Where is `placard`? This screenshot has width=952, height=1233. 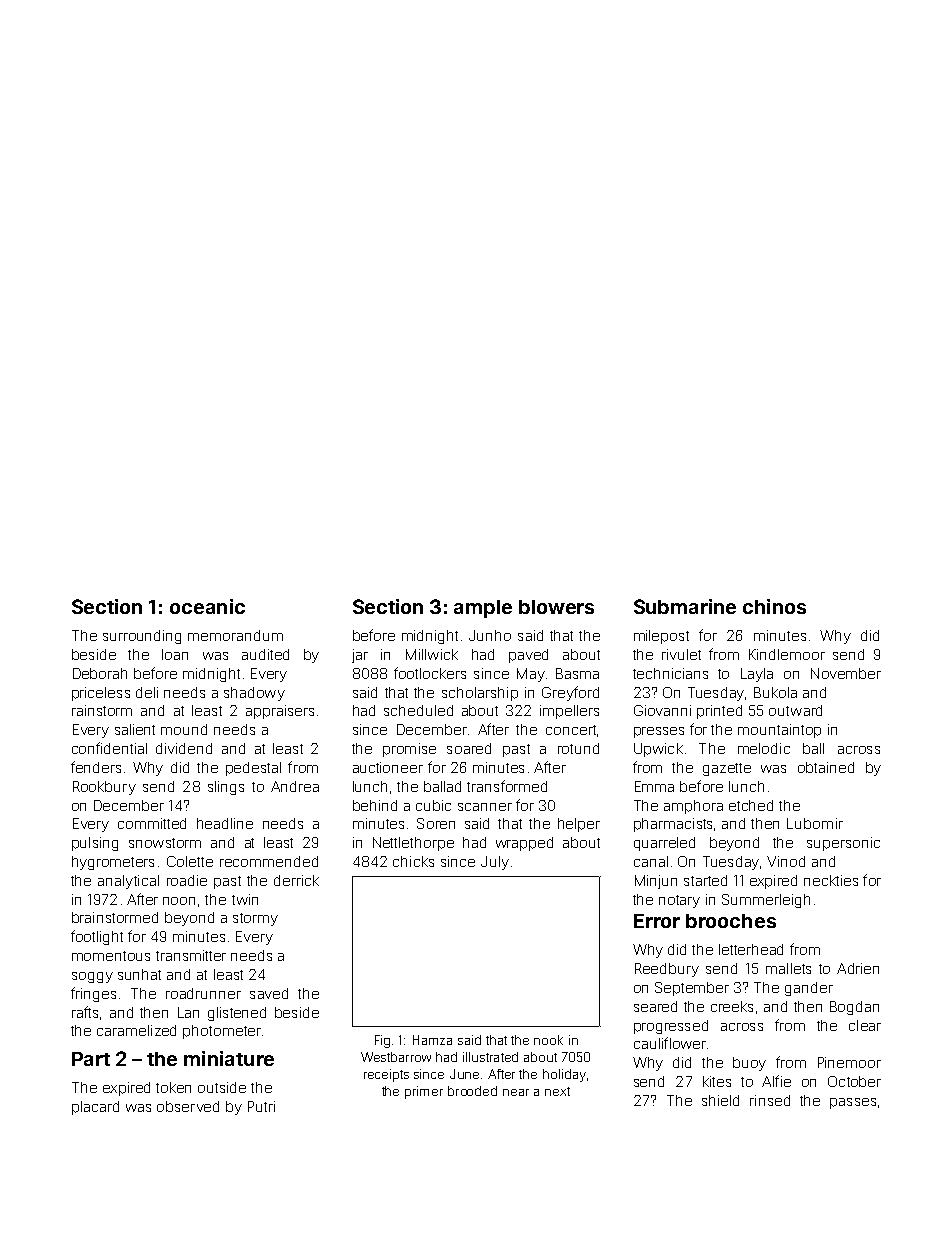
placard is located at coordinates (95, 1108).
